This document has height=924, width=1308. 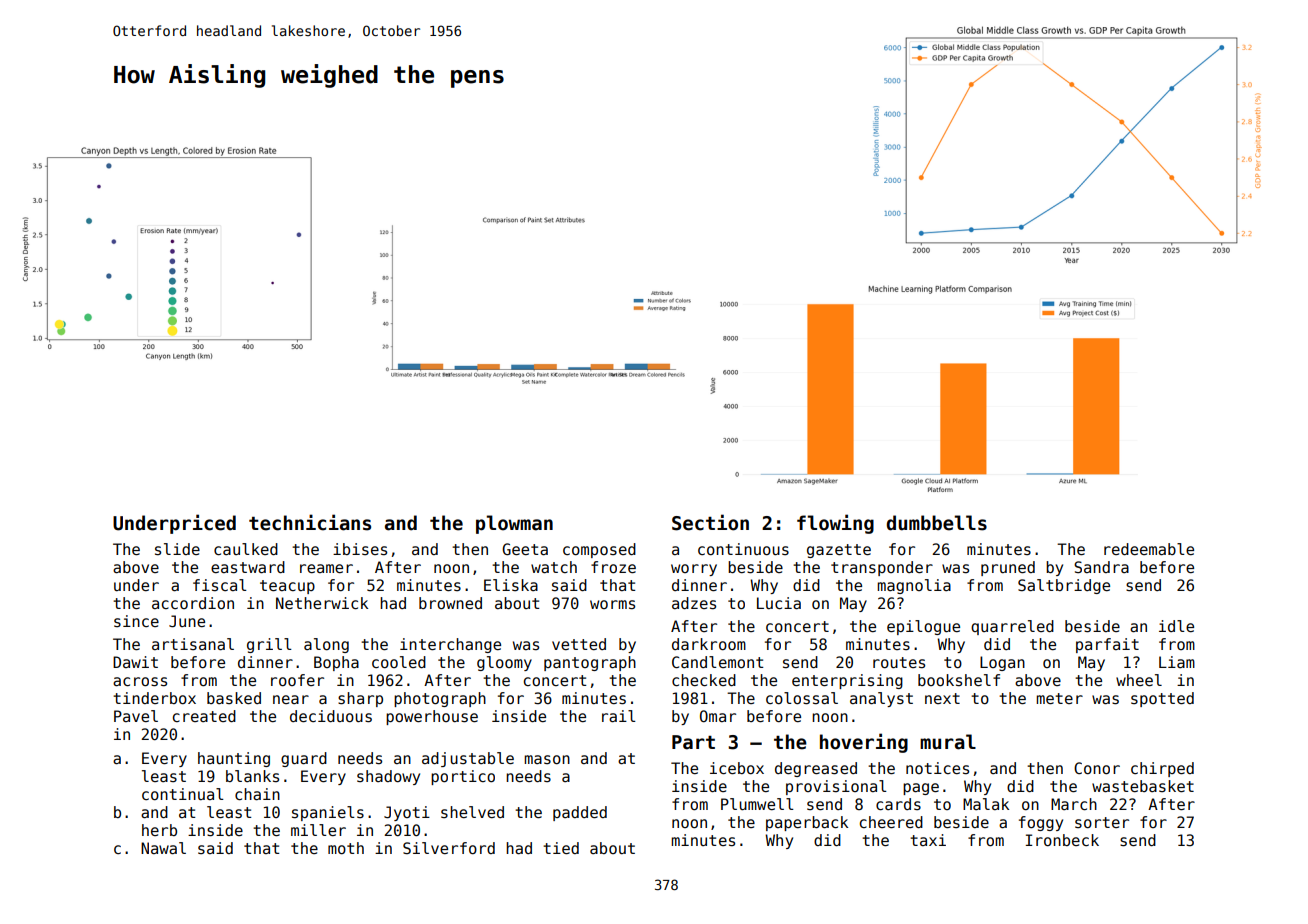 I want to click on dumbbells, so click(x=937, y=523).
